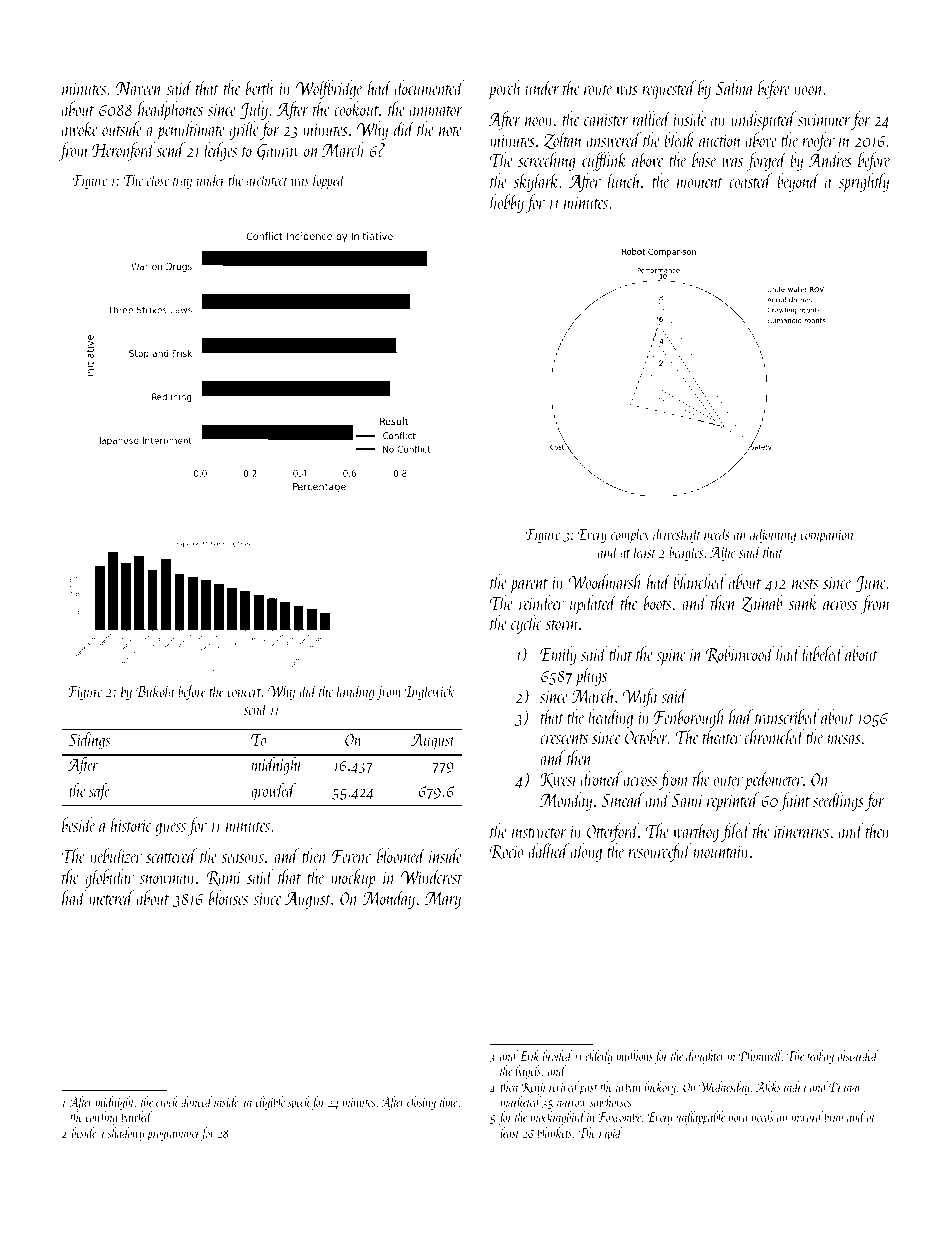  Describe the element at coordinates (669, 90) in the image. I see `requested` at that location.
